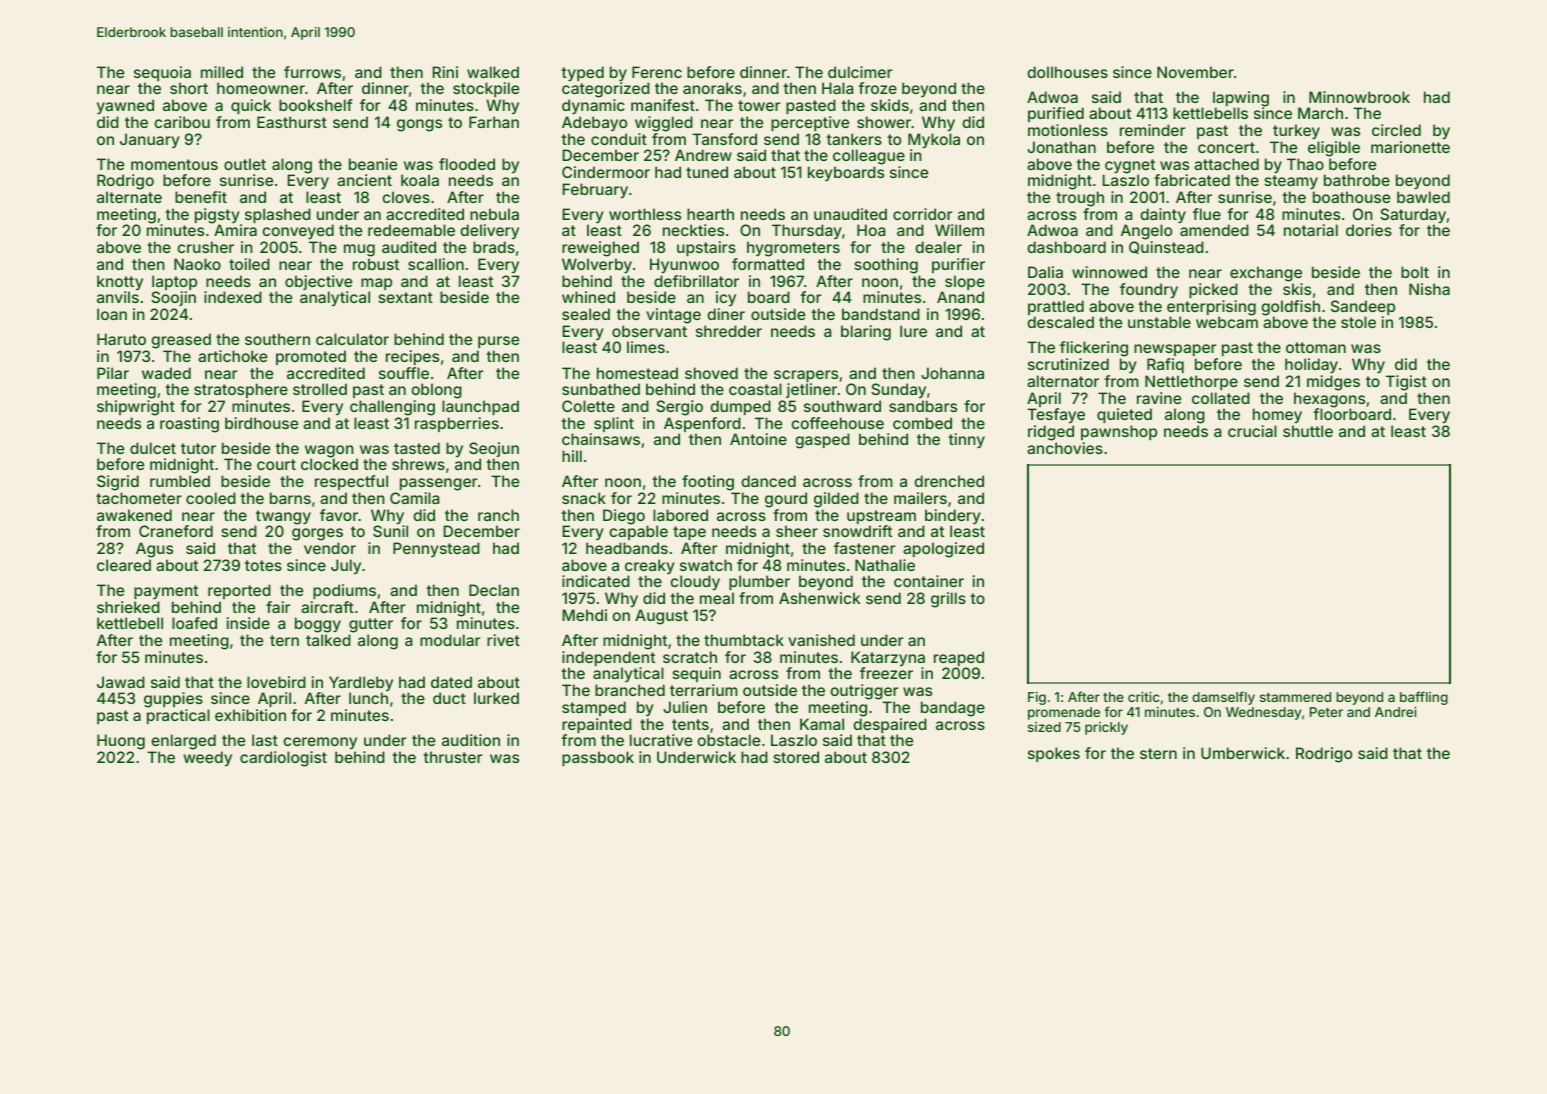 The image size is (1547, 1094). Describe the element at coordinates (124, 565) in the screenshot. I see `cleared` at that location.
